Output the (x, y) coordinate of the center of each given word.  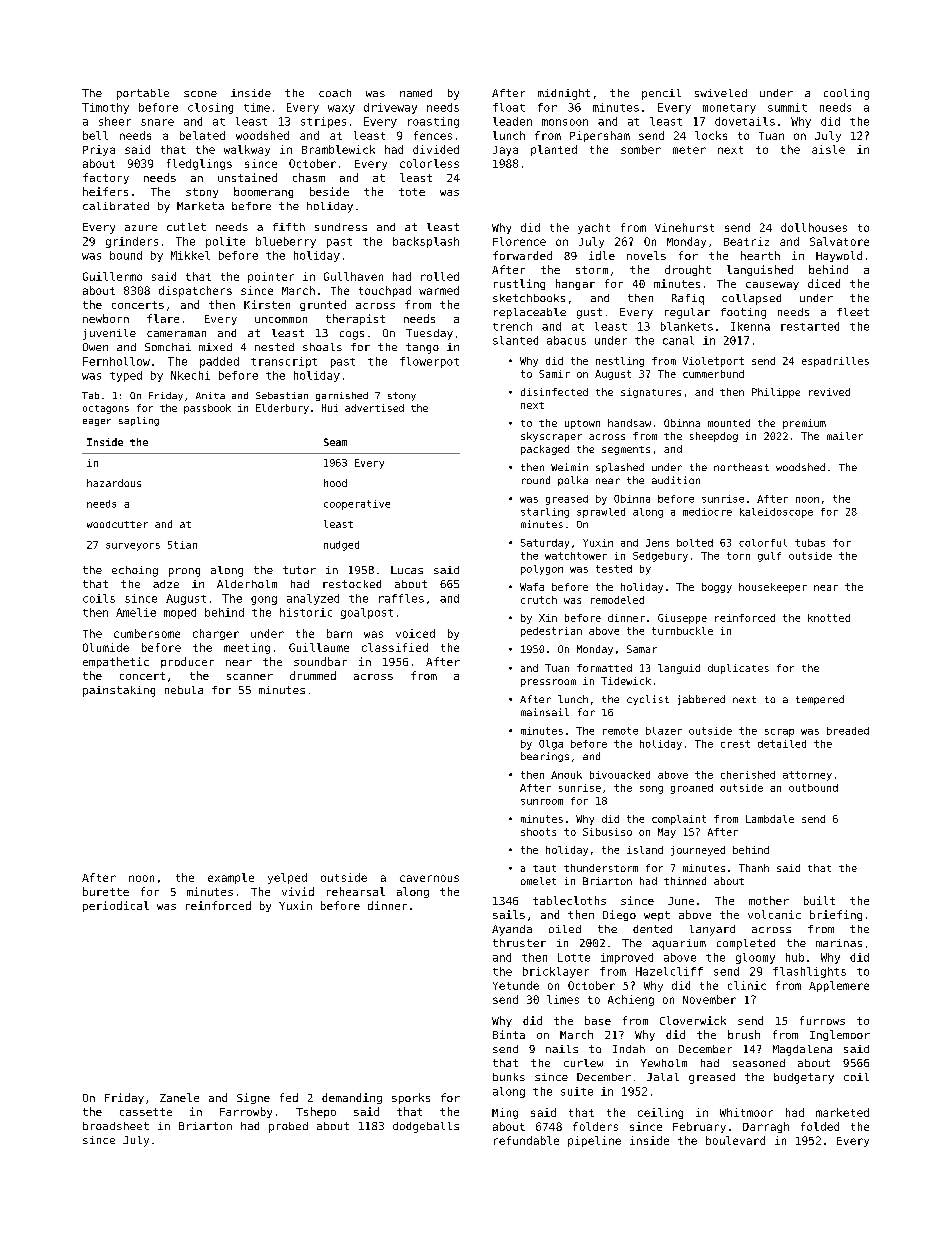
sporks (411, 1098)
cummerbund (713, 374)
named (416, 93)
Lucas (407, 570)
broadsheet (116, 1126)
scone (200, 94)
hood (335, 483)
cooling (846, 94)
